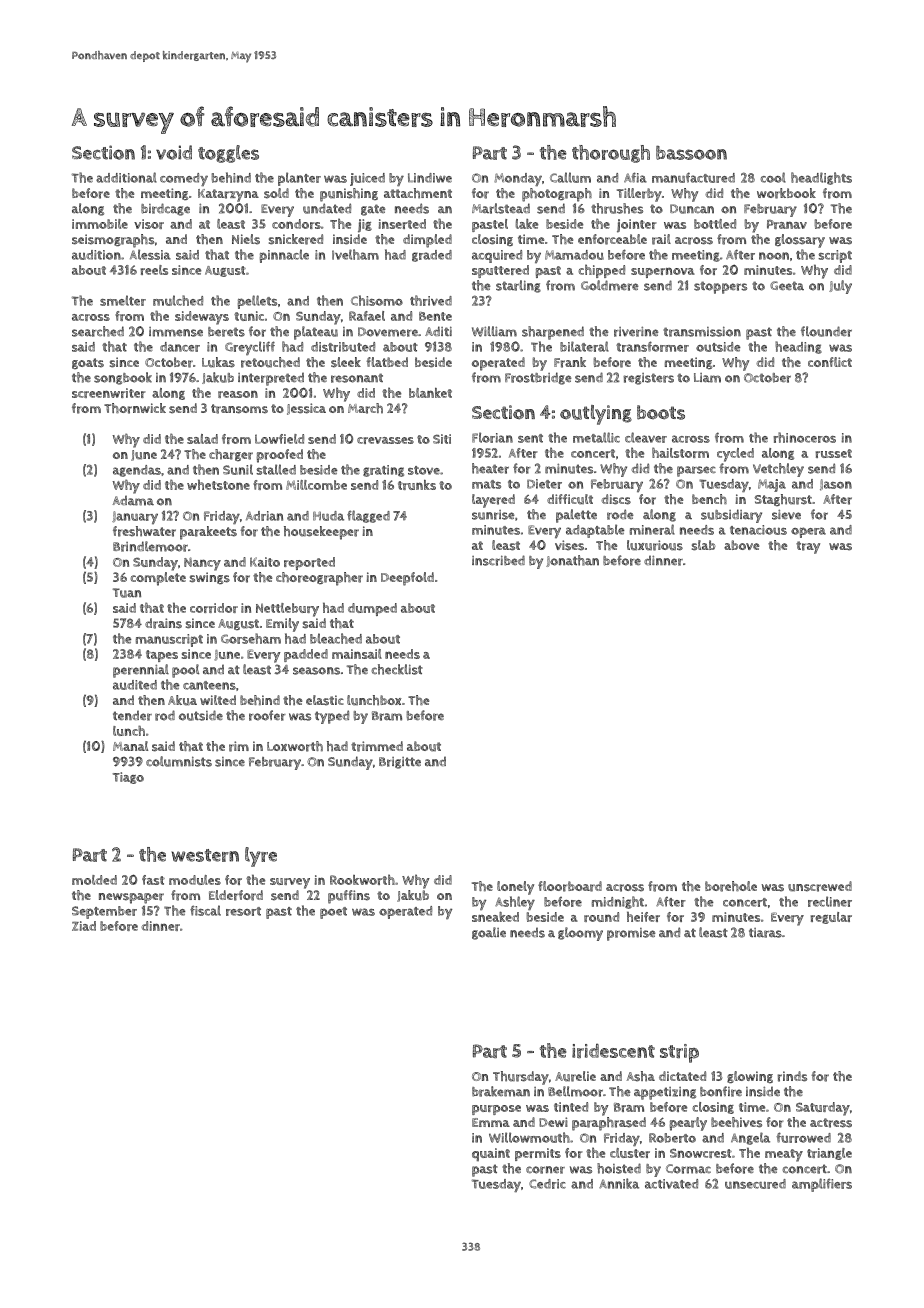 Image resolution: width=924 pixels, height=1308 pixels. Describe the element at coordinates (84, 926) in the document. I see `Ziad` at that location.
